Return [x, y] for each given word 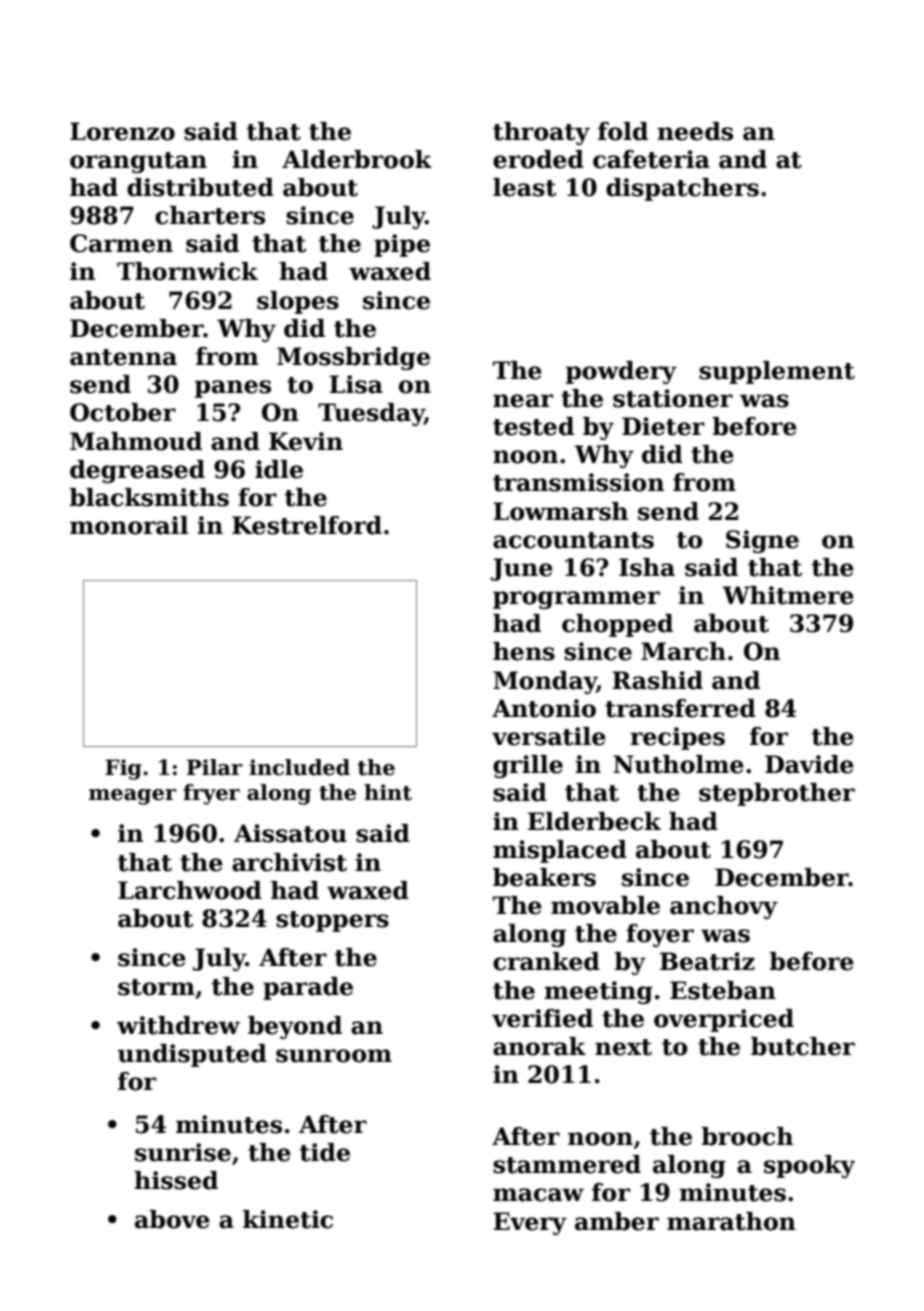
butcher [803, 1046]
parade [308, 988]
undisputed [192, 1055]
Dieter [663, 426]
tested [533, 426]
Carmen [121, 243]
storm [156, 987]
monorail [129, 525]
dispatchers [682, 189]
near [523, 401]
